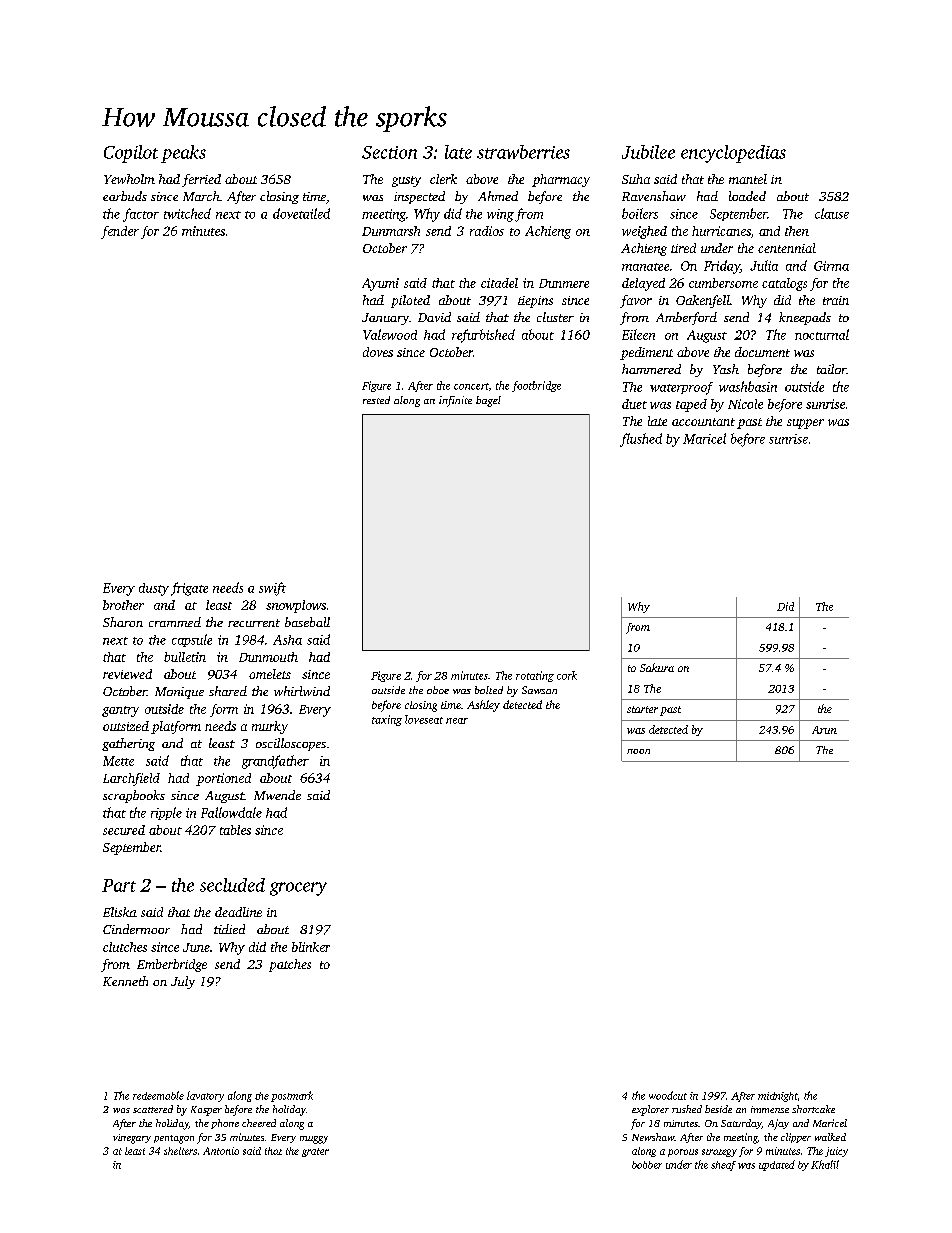 This document has height=1233, width=952. Describe the element at coordinates (483, 706) in the document. I see `Ashley` at that location.
